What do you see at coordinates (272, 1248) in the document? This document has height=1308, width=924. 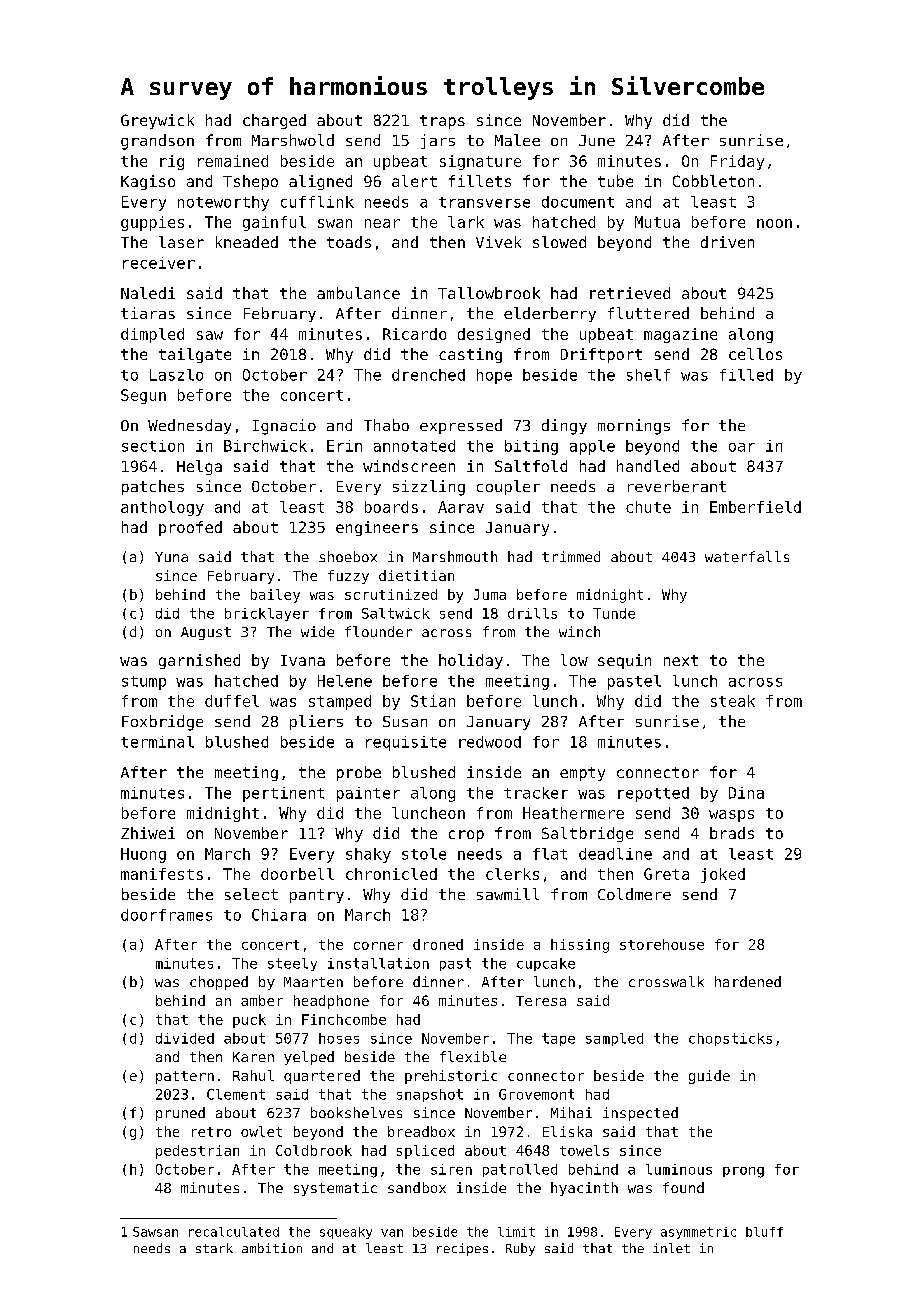 I see `ambition` at bounding box center [272, 1248].
